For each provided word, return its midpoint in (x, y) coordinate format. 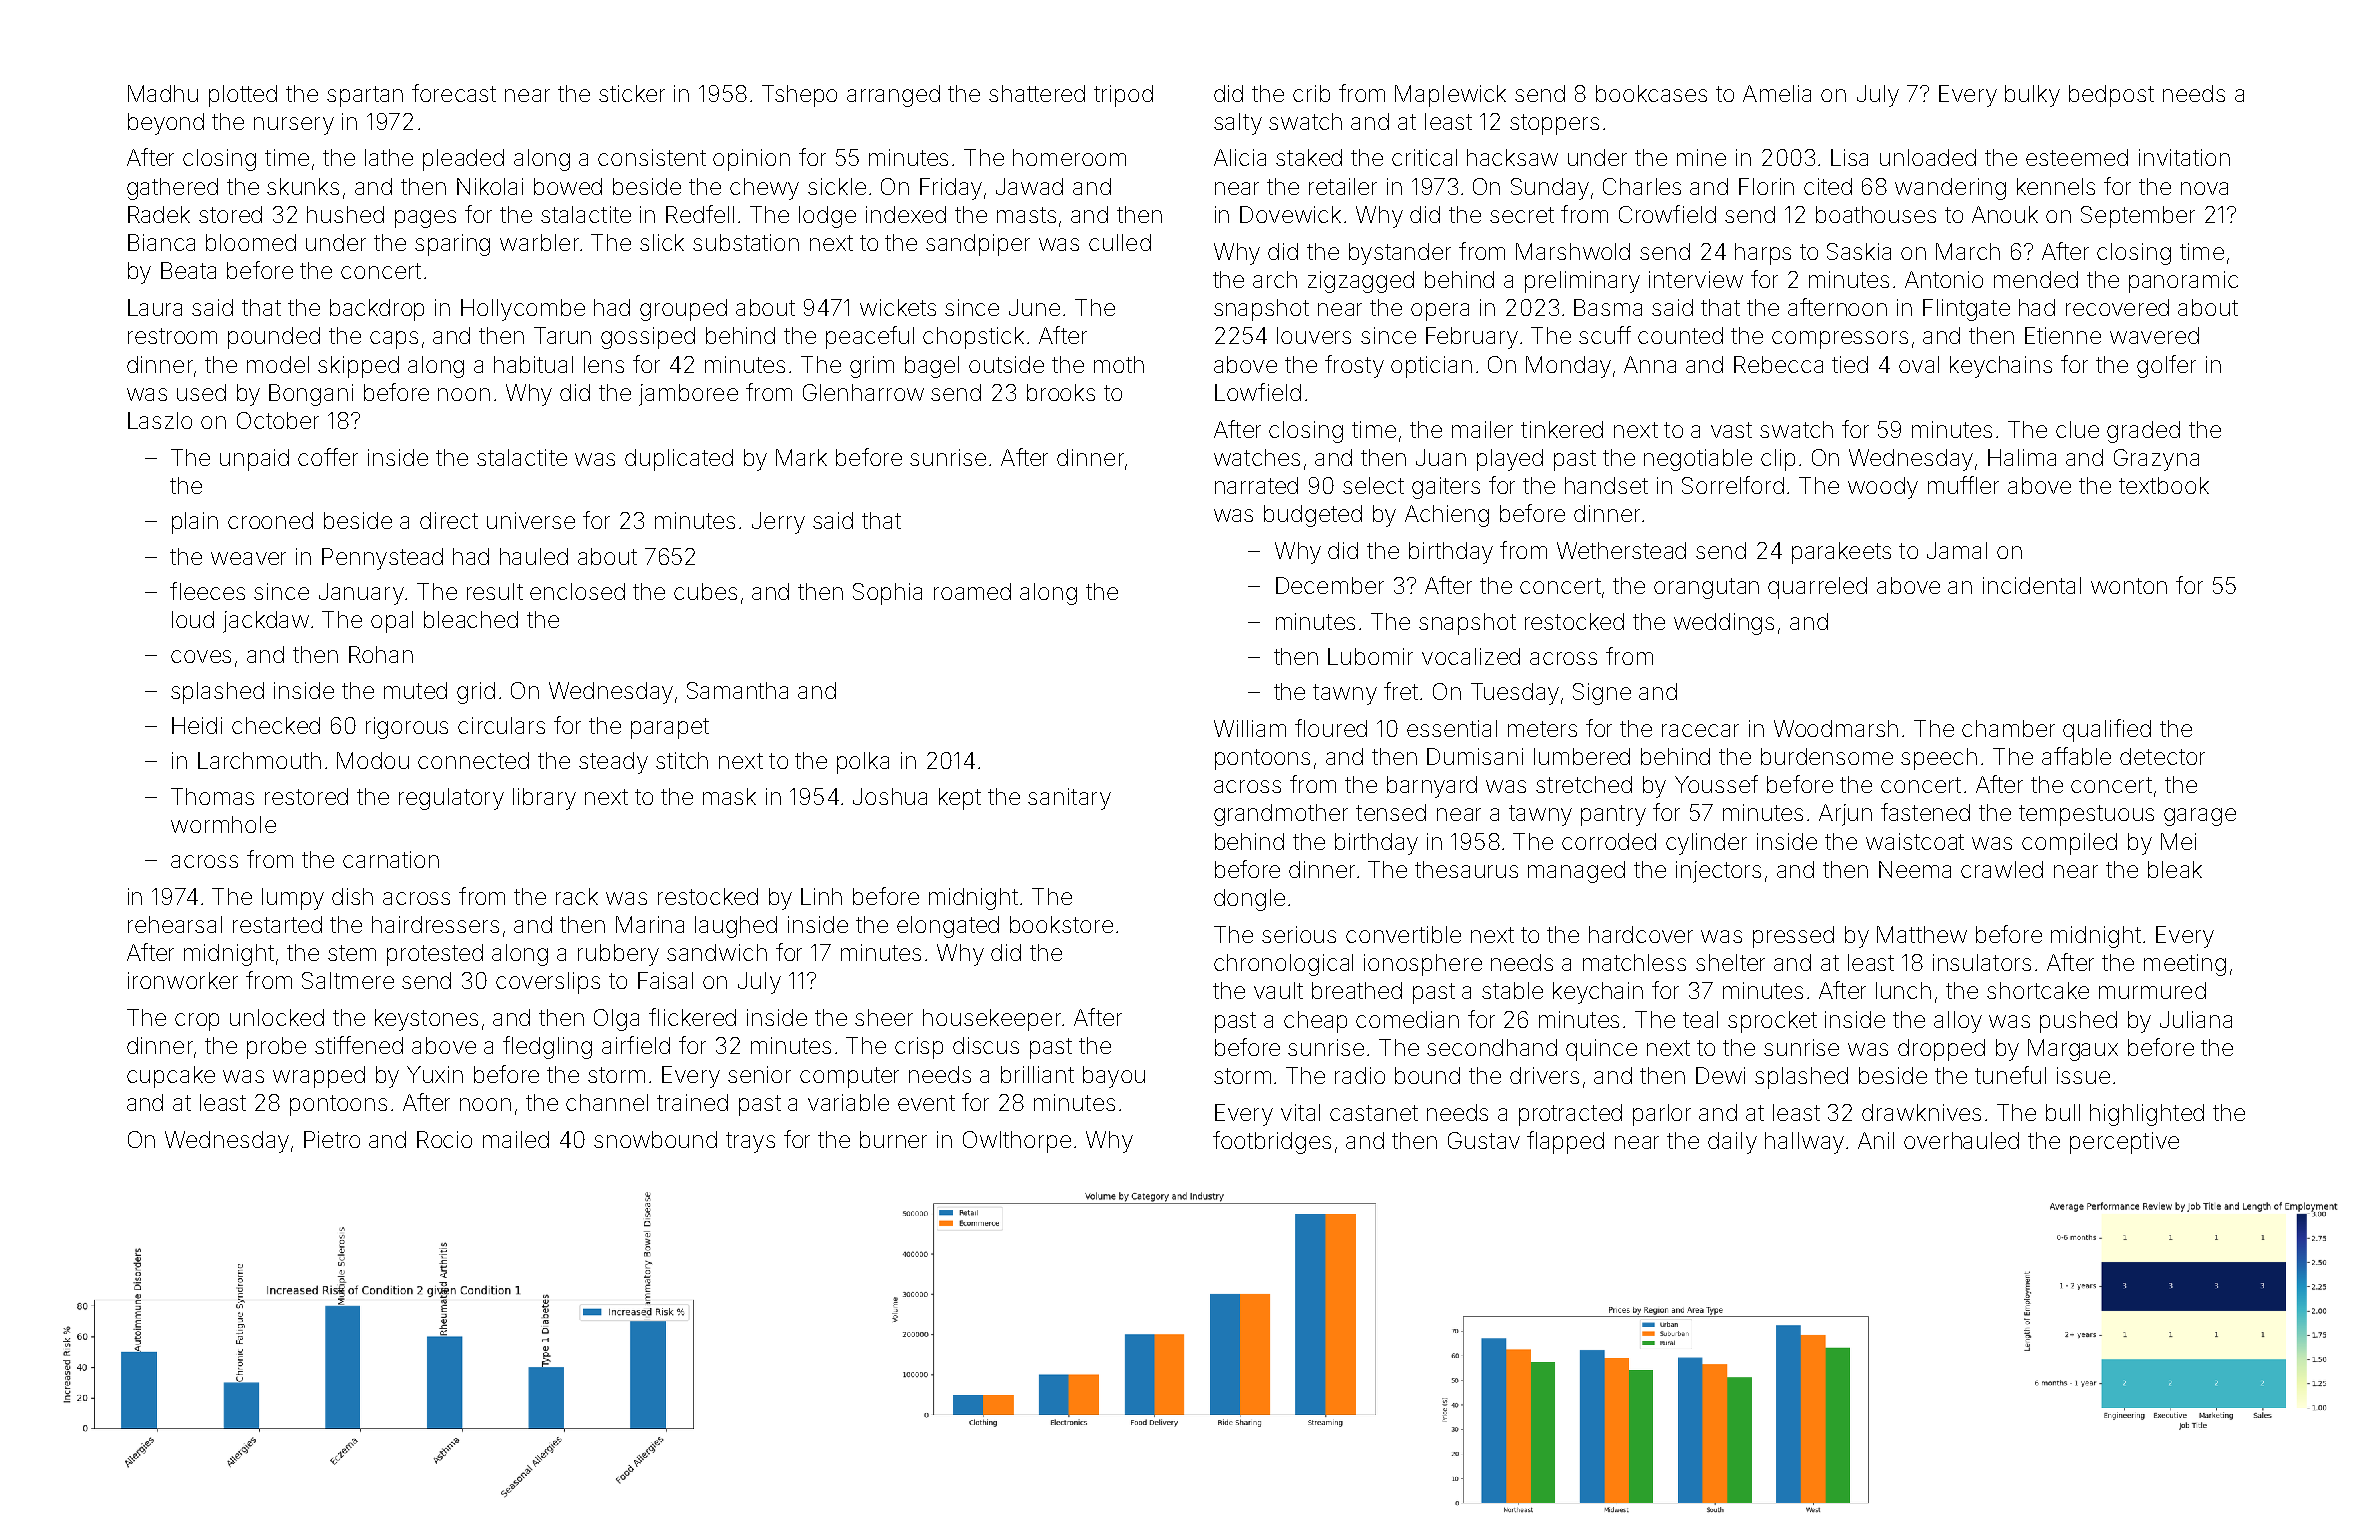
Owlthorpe (1017, 1142)
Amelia (1777, 93)
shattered (1037, 93)
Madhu (163, 93)
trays (750, 1142)
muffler (1963, 485)
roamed (972, 591)
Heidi (197, 725)
